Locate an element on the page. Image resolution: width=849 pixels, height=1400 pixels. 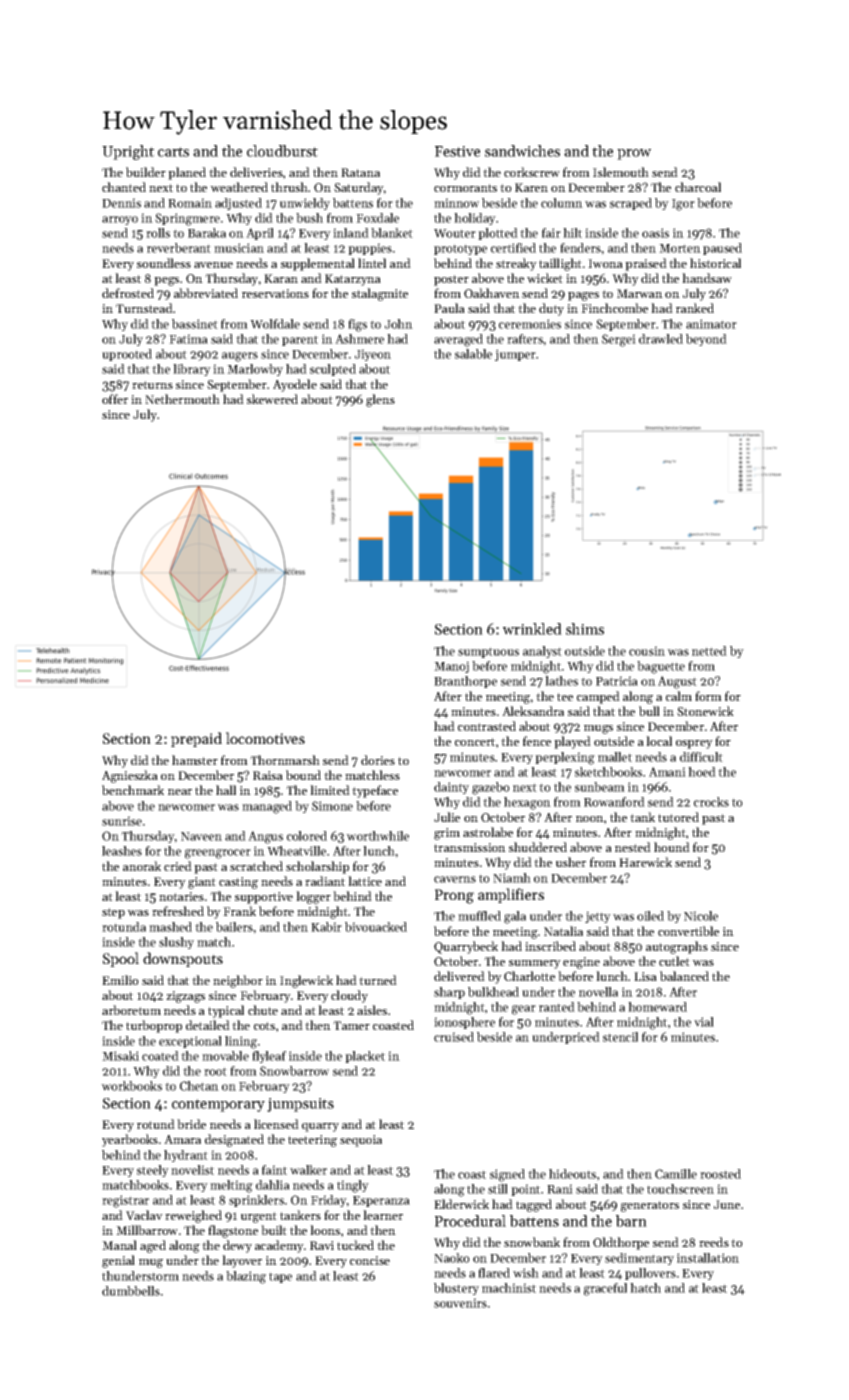
steely is located at coordinates (153, 1171).
